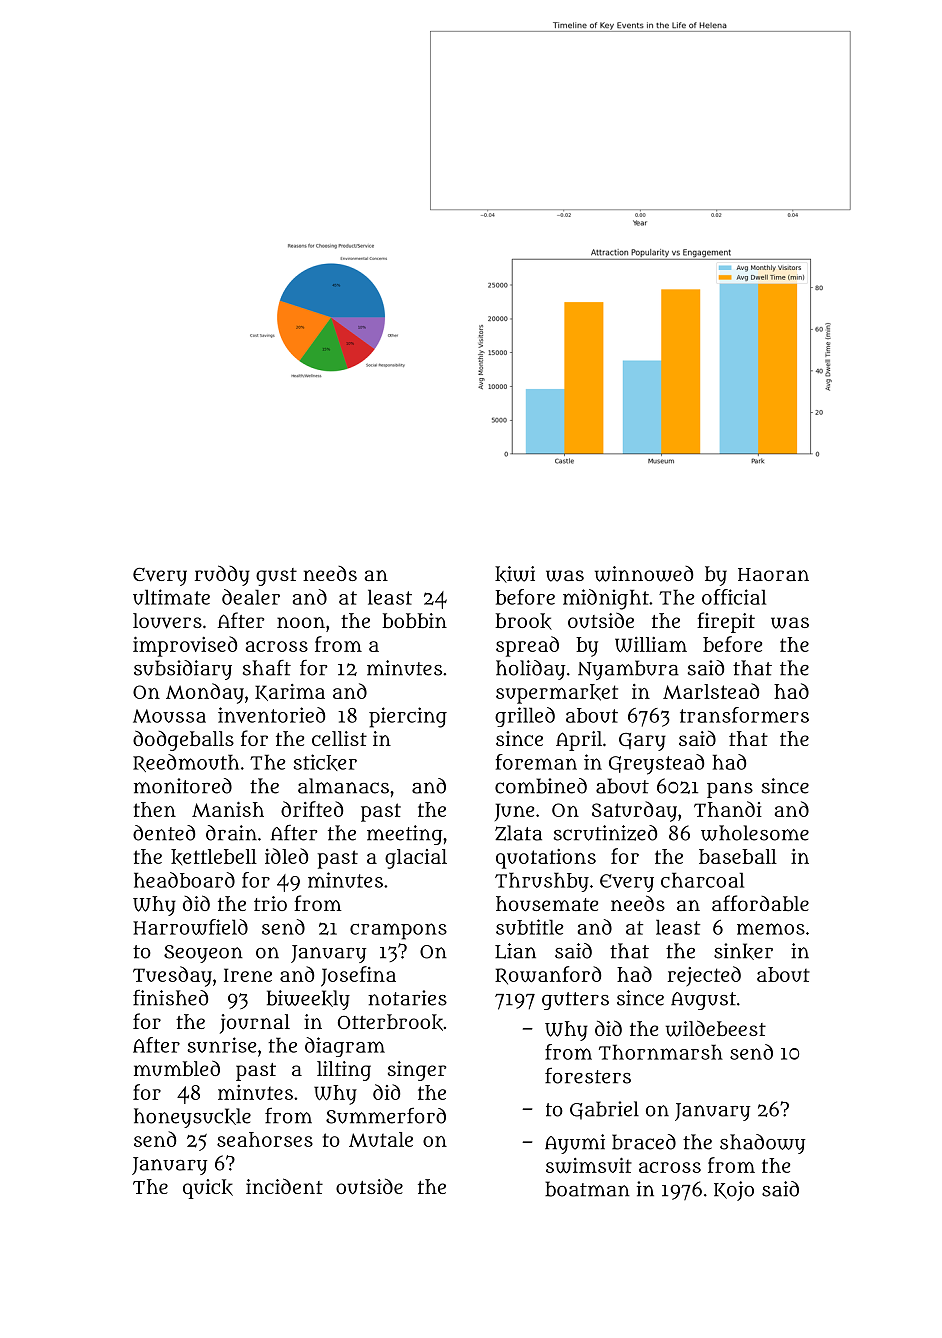 Image resolution: width=942 pixels, height=1338 pixels. Describe the element at coordinates (530, 670) in the image. I see `holiday` at that location.
